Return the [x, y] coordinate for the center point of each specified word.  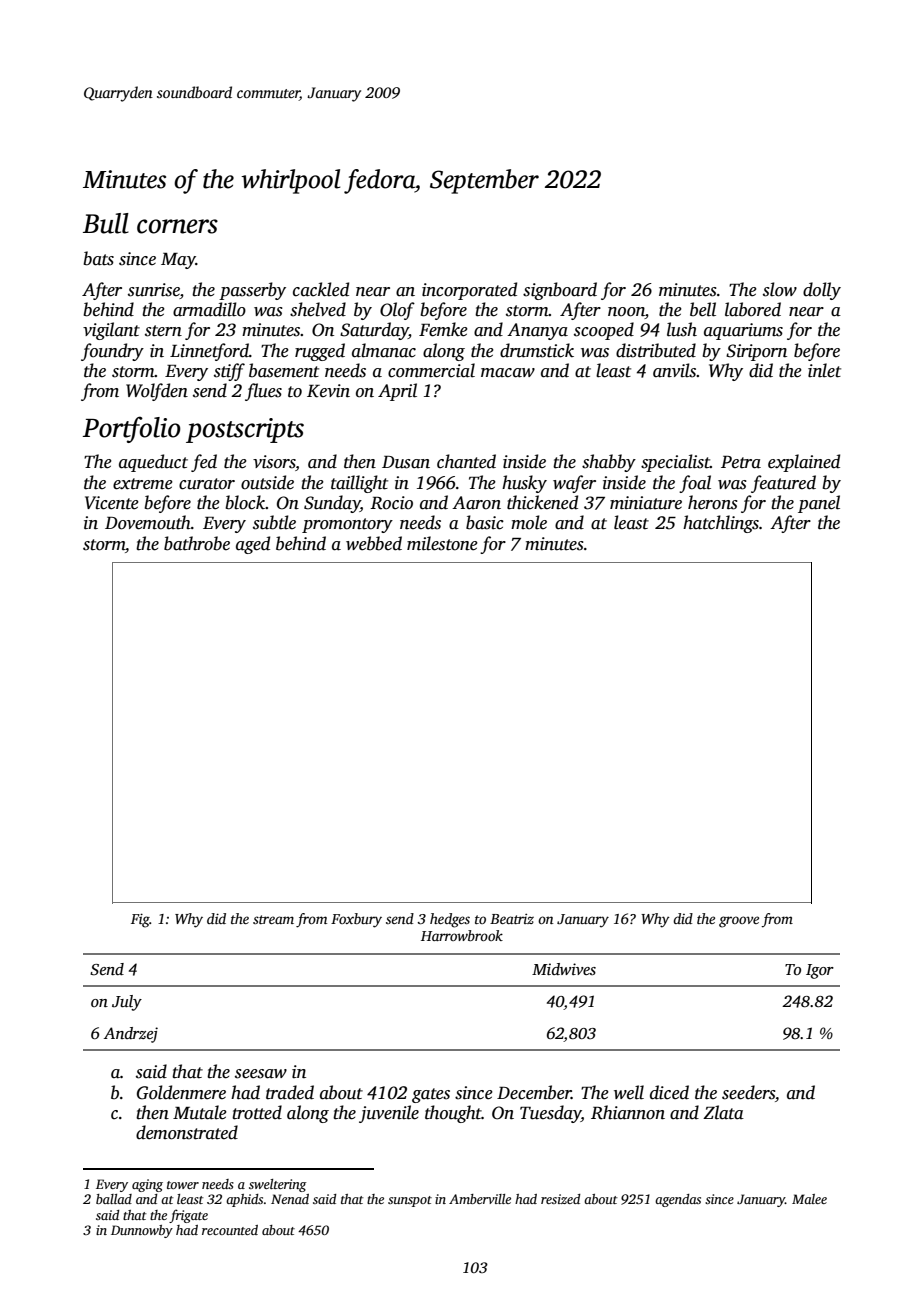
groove [739, 922]
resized [561, 1199]
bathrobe [197, 543]
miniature [646, 503]
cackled [321, 289]
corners [177, 226]
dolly [822, 291]
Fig [140, 920]
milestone [442, 543]
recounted [230, 1230]
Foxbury [356, 920]
